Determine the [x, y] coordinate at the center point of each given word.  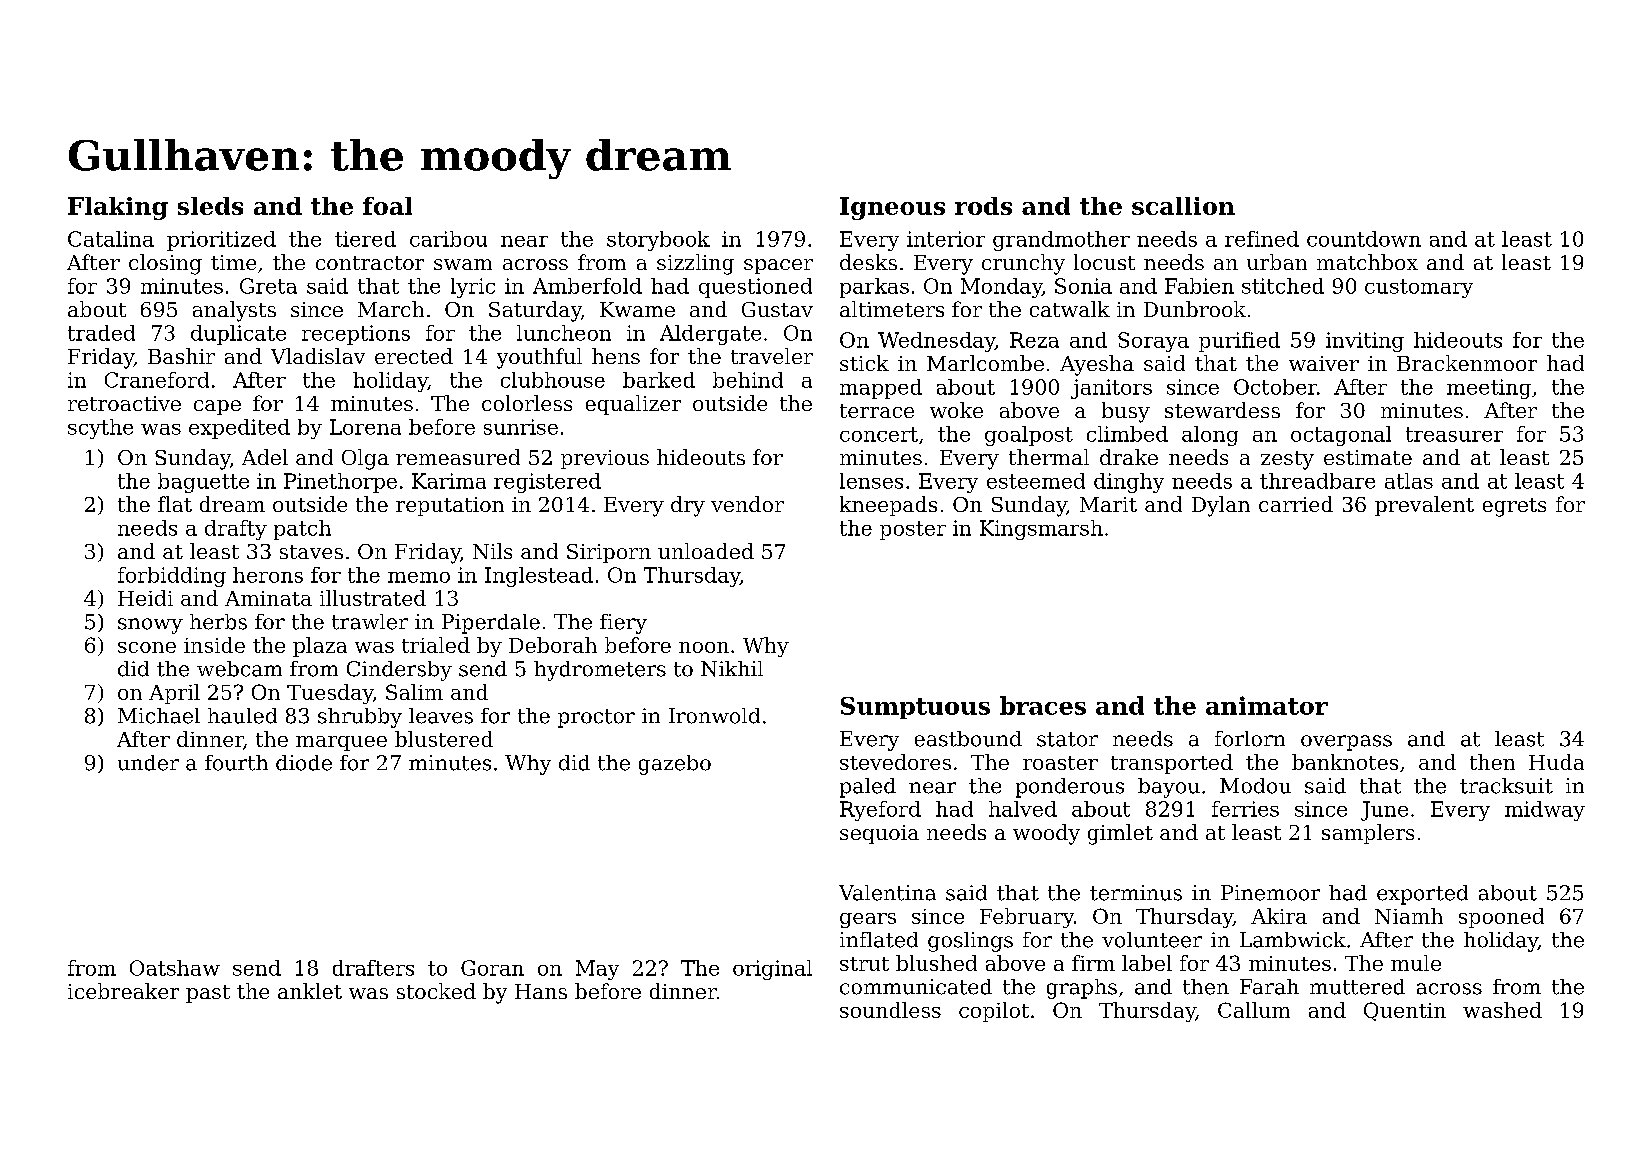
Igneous [892, 208]
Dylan [1221, 506]
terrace [877, 411]
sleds [210, 206]
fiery [623, 624]
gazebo [675, 765]
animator [1267, 705]
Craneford [157, 380]
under [148, 763]
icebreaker [123, 991]
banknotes [1345, 762]
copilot [994, 1012]
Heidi [145, 598]
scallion [1183, 206]
